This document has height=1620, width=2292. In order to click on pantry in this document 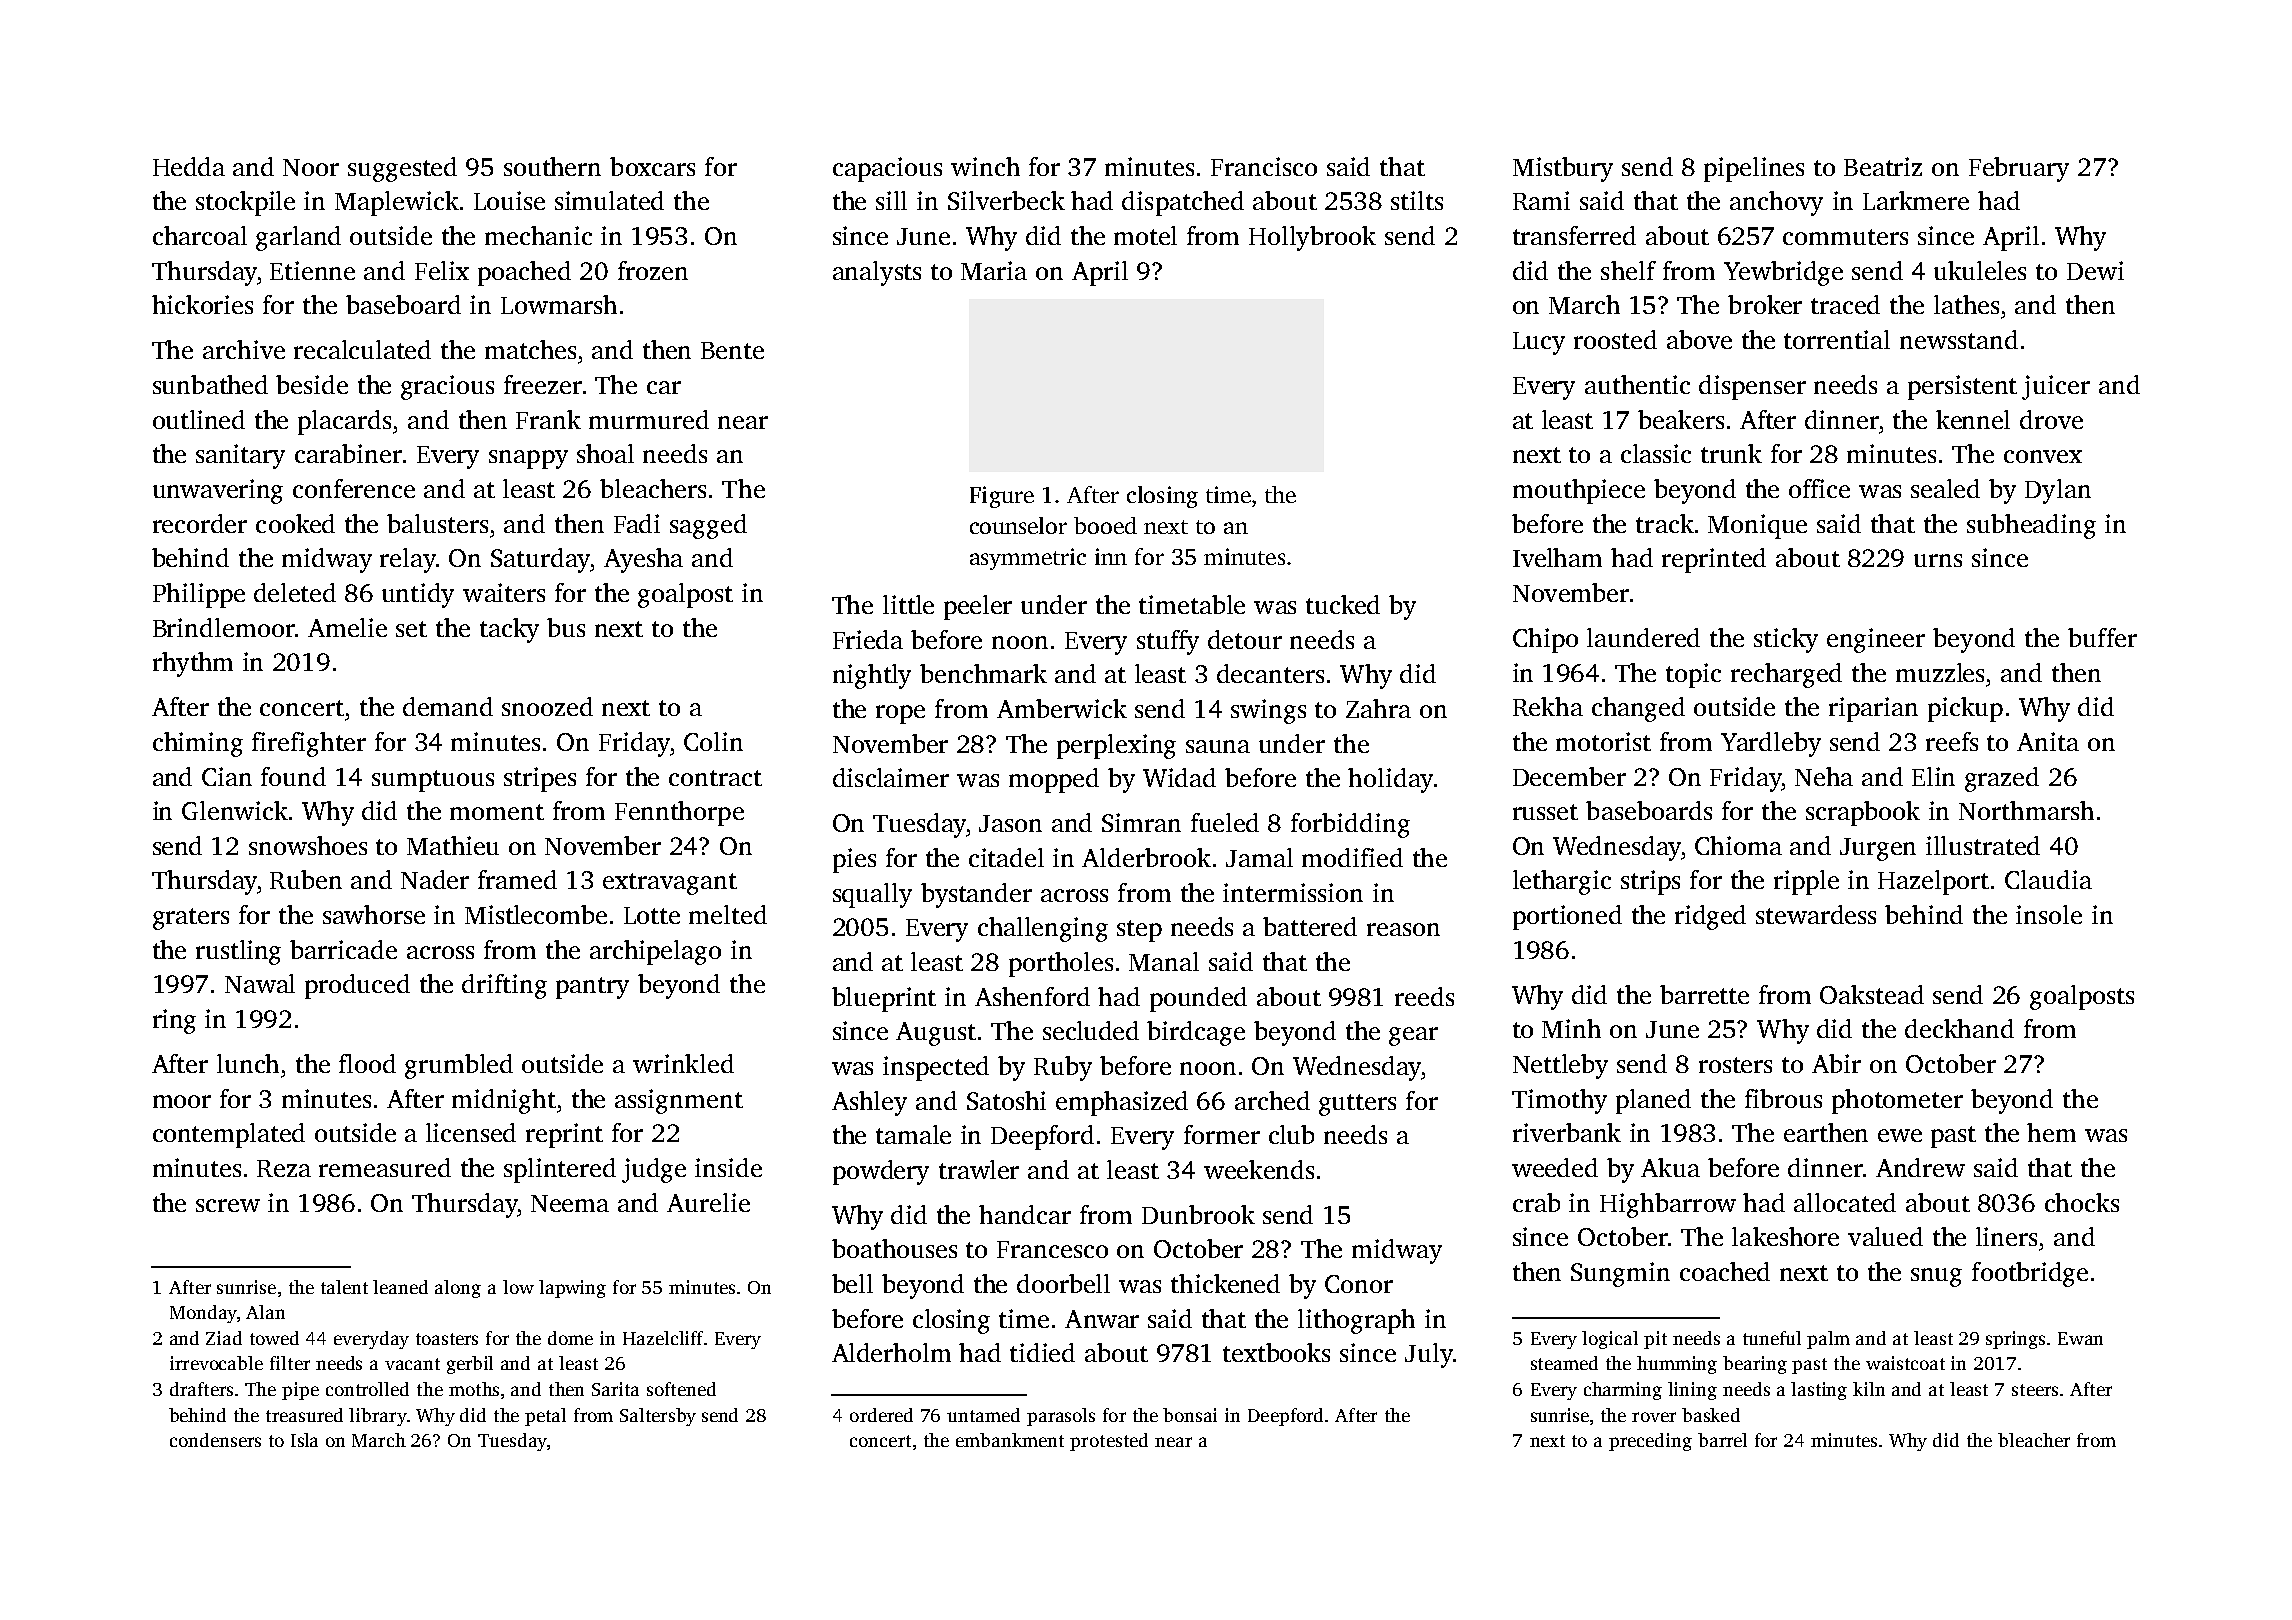, I will do `click(592, 988)`.
